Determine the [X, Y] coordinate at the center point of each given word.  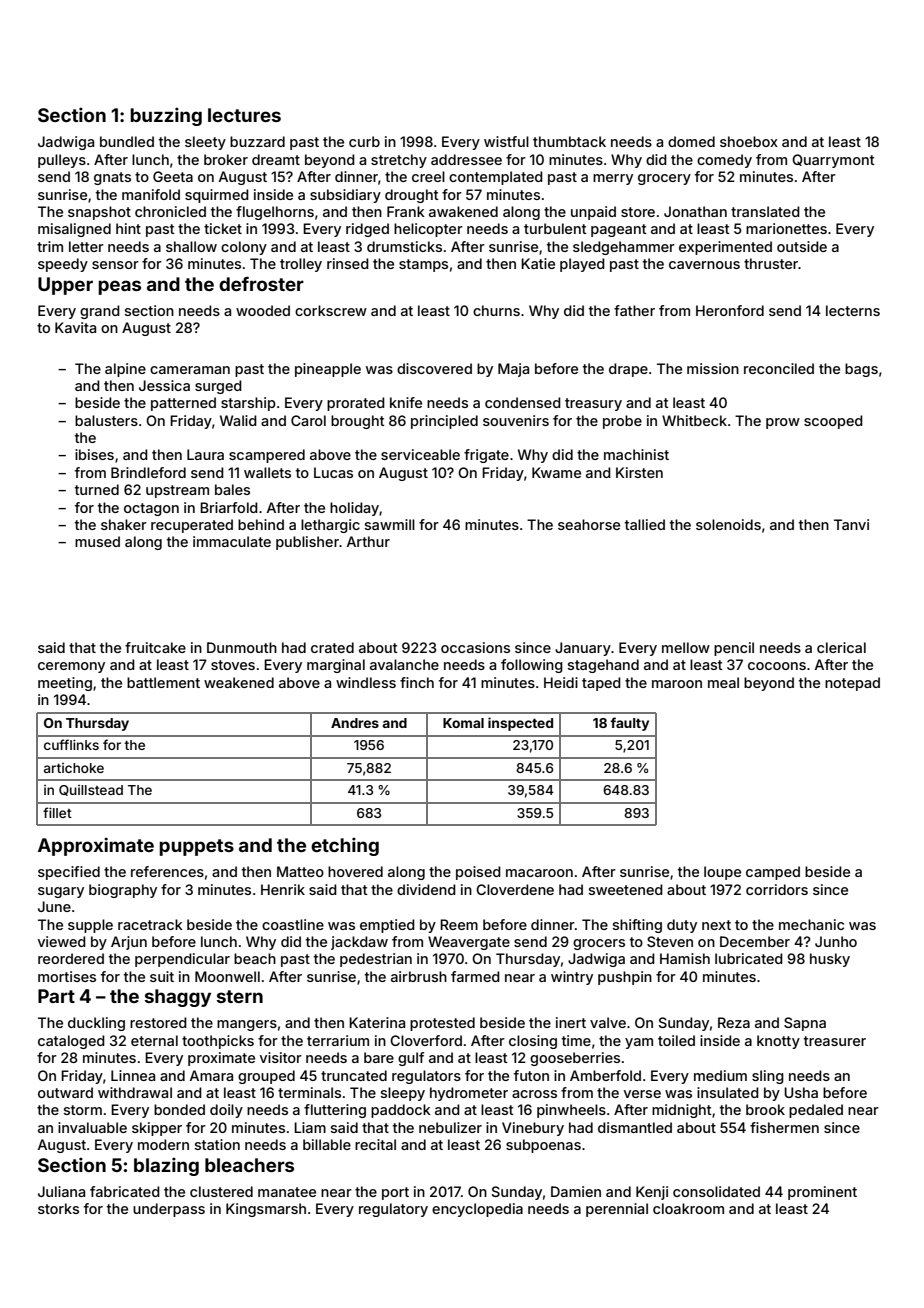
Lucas [333, 472]
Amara [211, 1075]
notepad [852, 684]
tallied [645, 524]
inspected [520, 724]
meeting [65, 684]
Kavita [75, 327]
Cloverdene [515, 889]
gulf [411, 1059]
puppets [196, 847]
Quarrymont [833, 161]
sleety [205, 143]
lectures [244, 115]
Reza [734, 1022]
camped [773, 873]
